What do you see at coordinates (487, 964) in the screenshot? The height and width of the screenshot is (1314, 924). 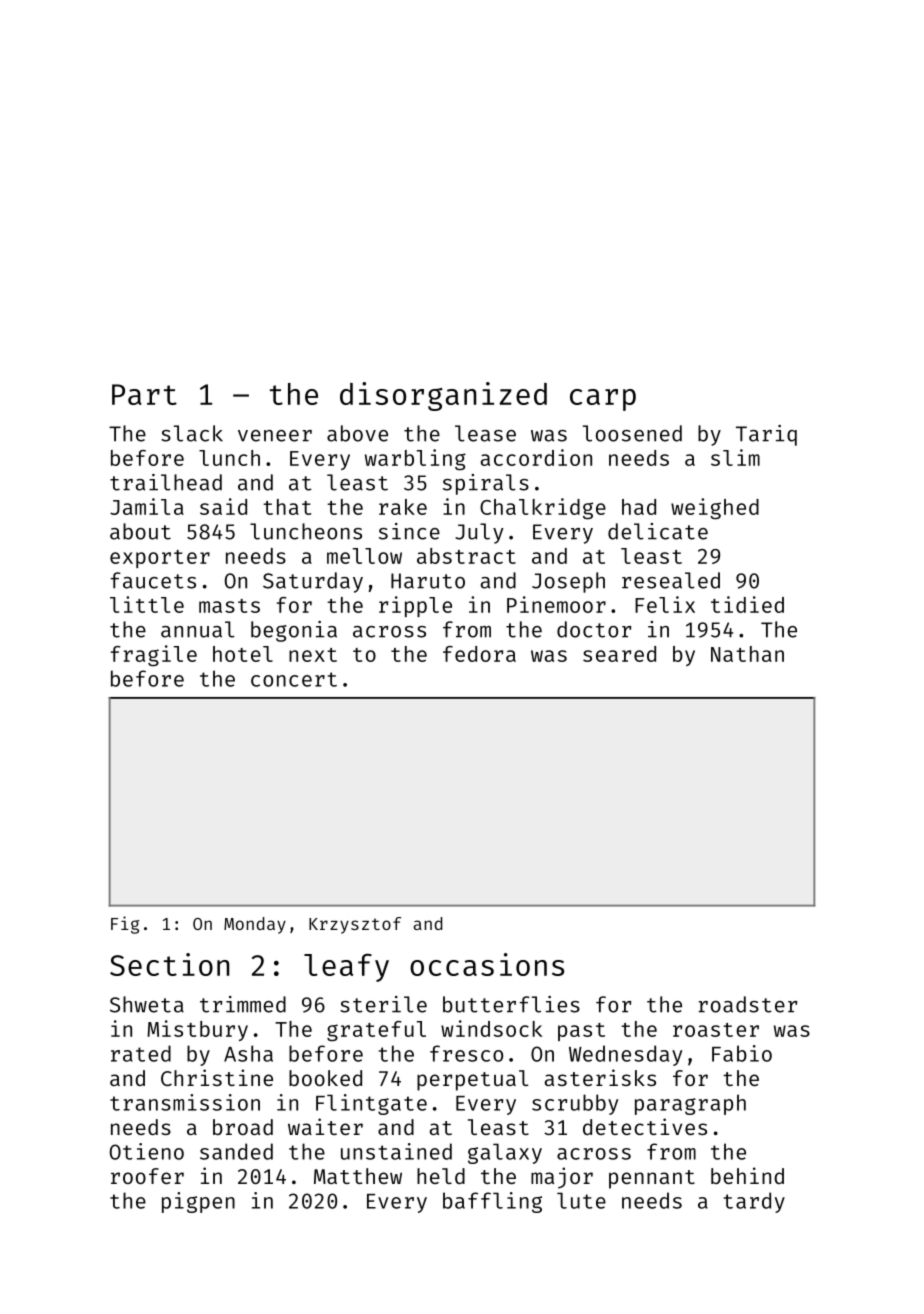 I see `occasions` at bounding box center [487, 964].
